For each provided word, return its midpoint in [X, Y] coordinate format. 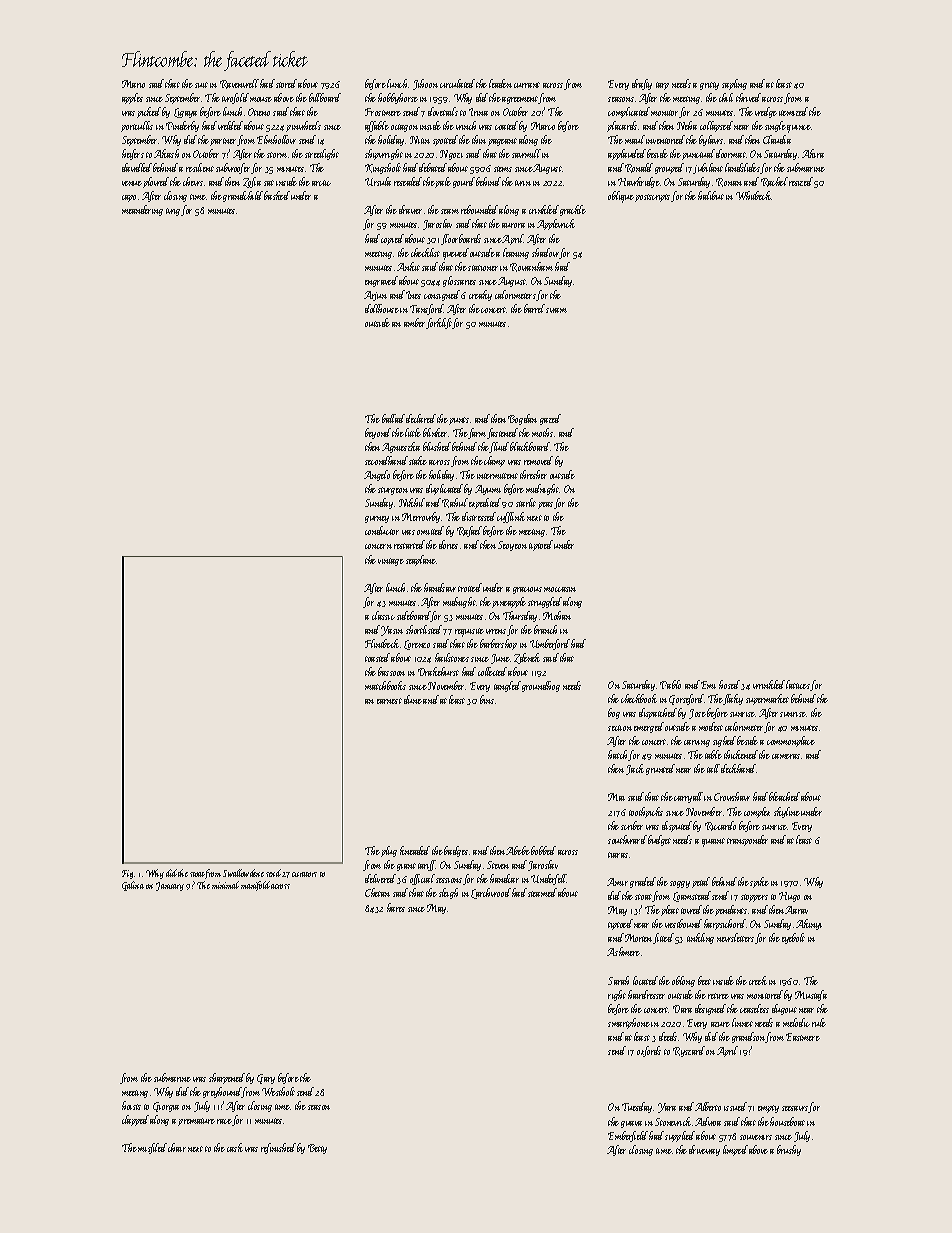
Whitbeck [754, 195]
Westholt [278, 1091]
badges [456, 851]
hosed [729, 684]
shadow [545, 252]
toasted [378, 657]
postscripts [652, 198]
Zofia [252, 182]
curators [304, 874]
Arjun [375, 296]
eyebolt [793, 938]
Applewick [556, 224]
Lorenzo [417, 645]
